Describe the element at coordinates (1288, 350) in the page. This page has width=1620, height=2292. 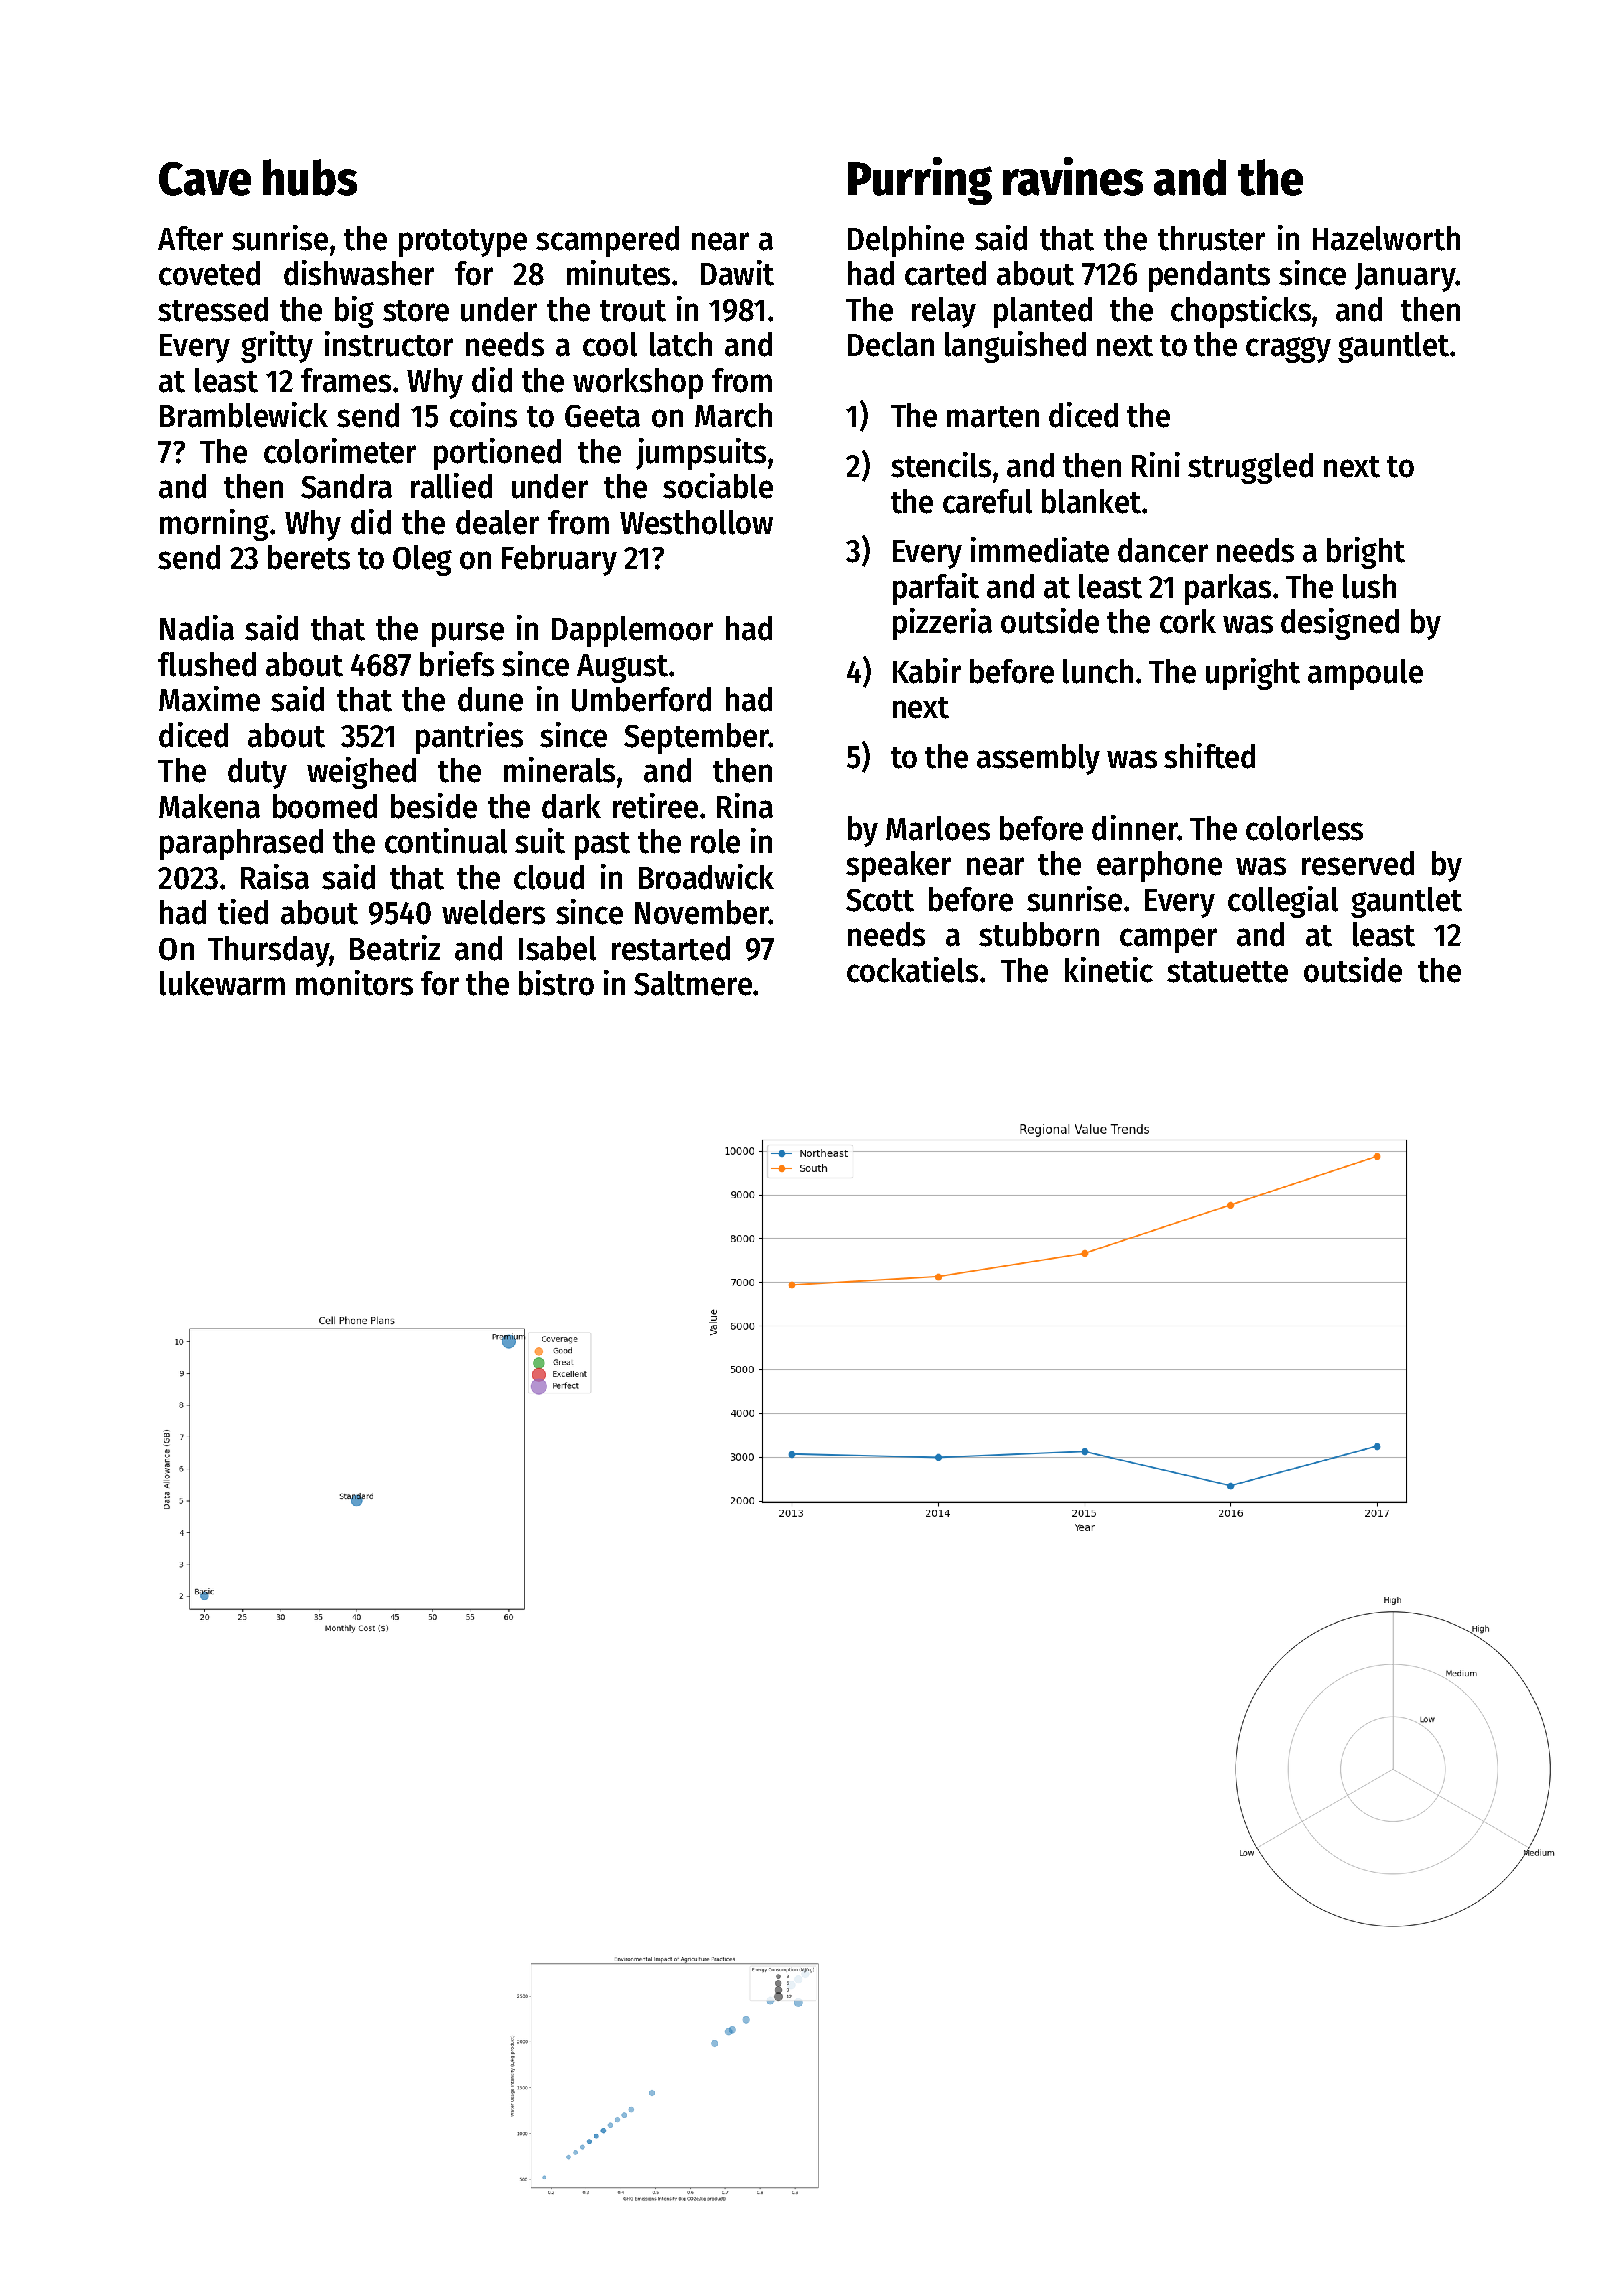
I see `craggy` at that location.
